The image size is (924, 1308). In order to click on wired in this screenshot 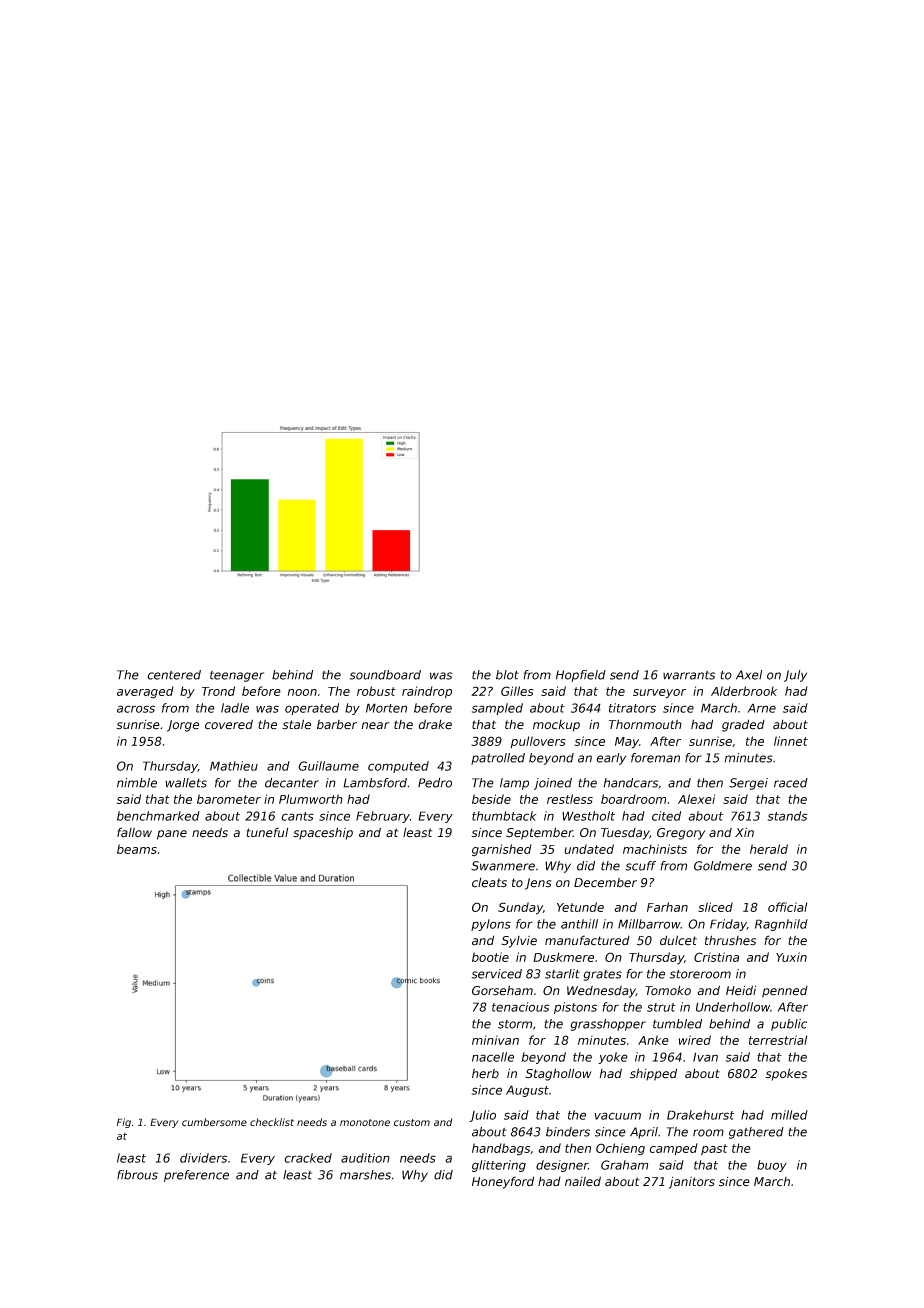, I will do `click(695, 1040)`.
